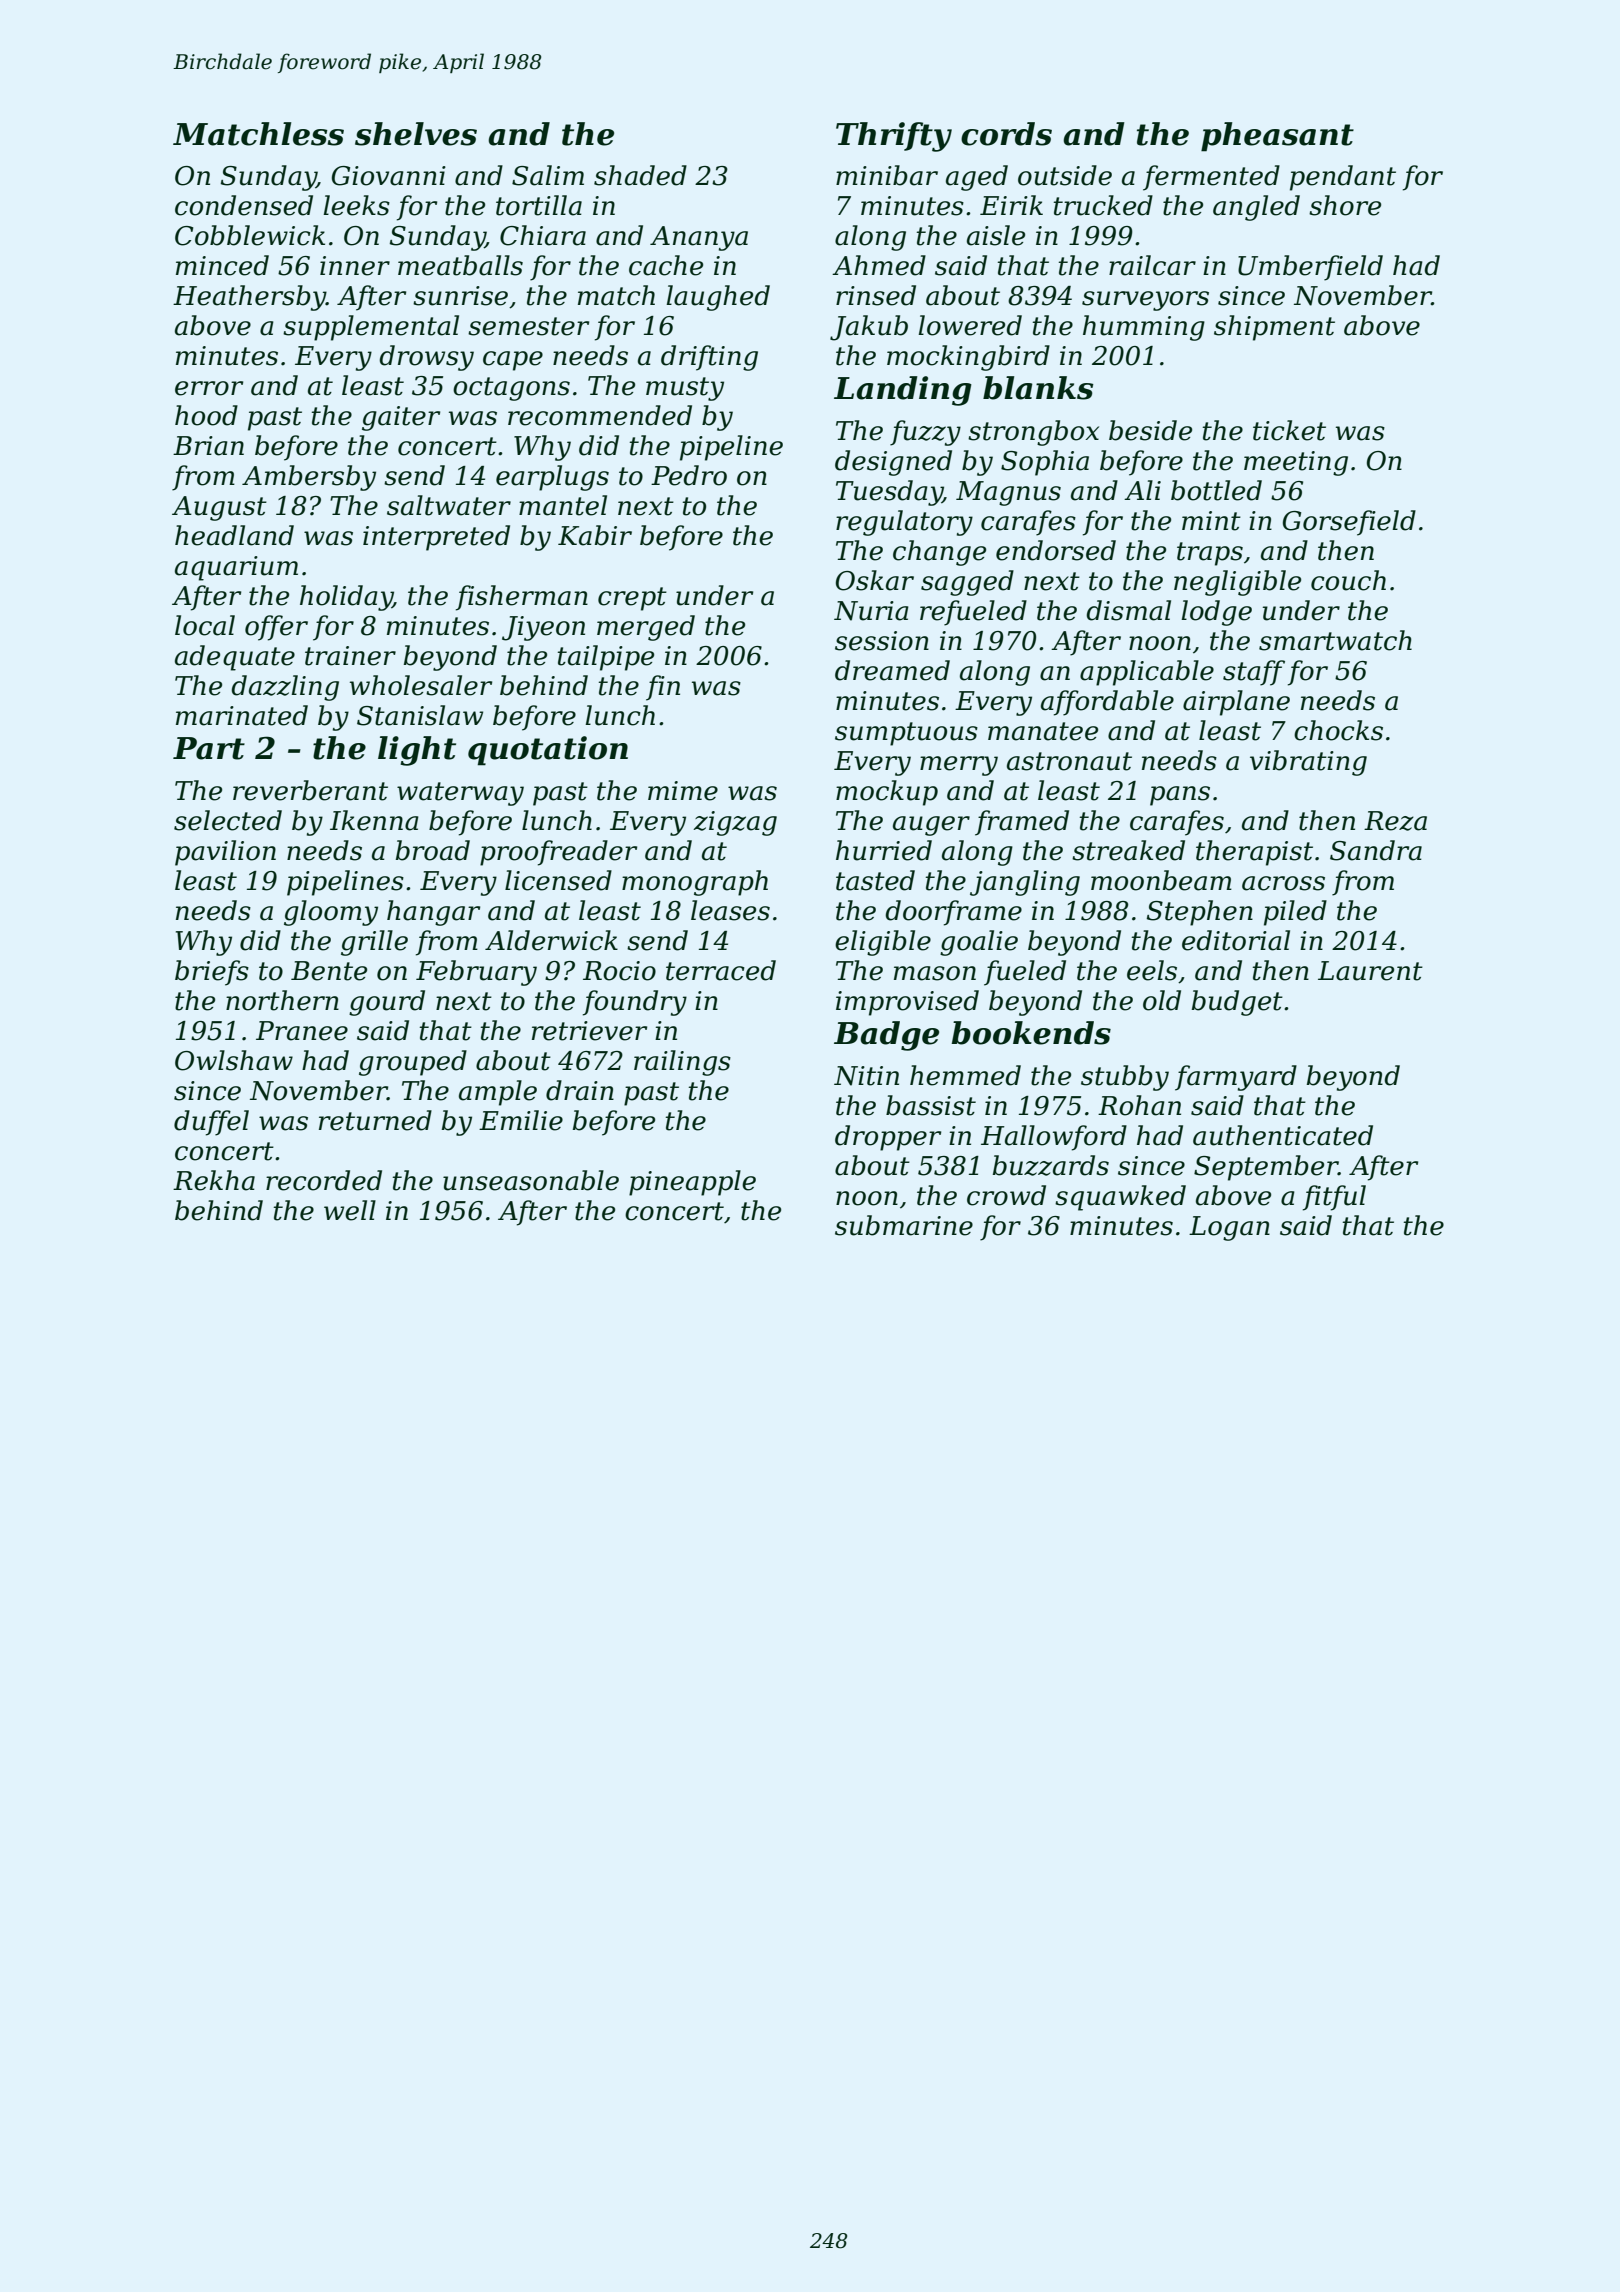 The image size is (1620, 2292). What do you see at coordinates (449, 505) in the screenshot?
I see `saltwater` at bounding box center [449, 505].
